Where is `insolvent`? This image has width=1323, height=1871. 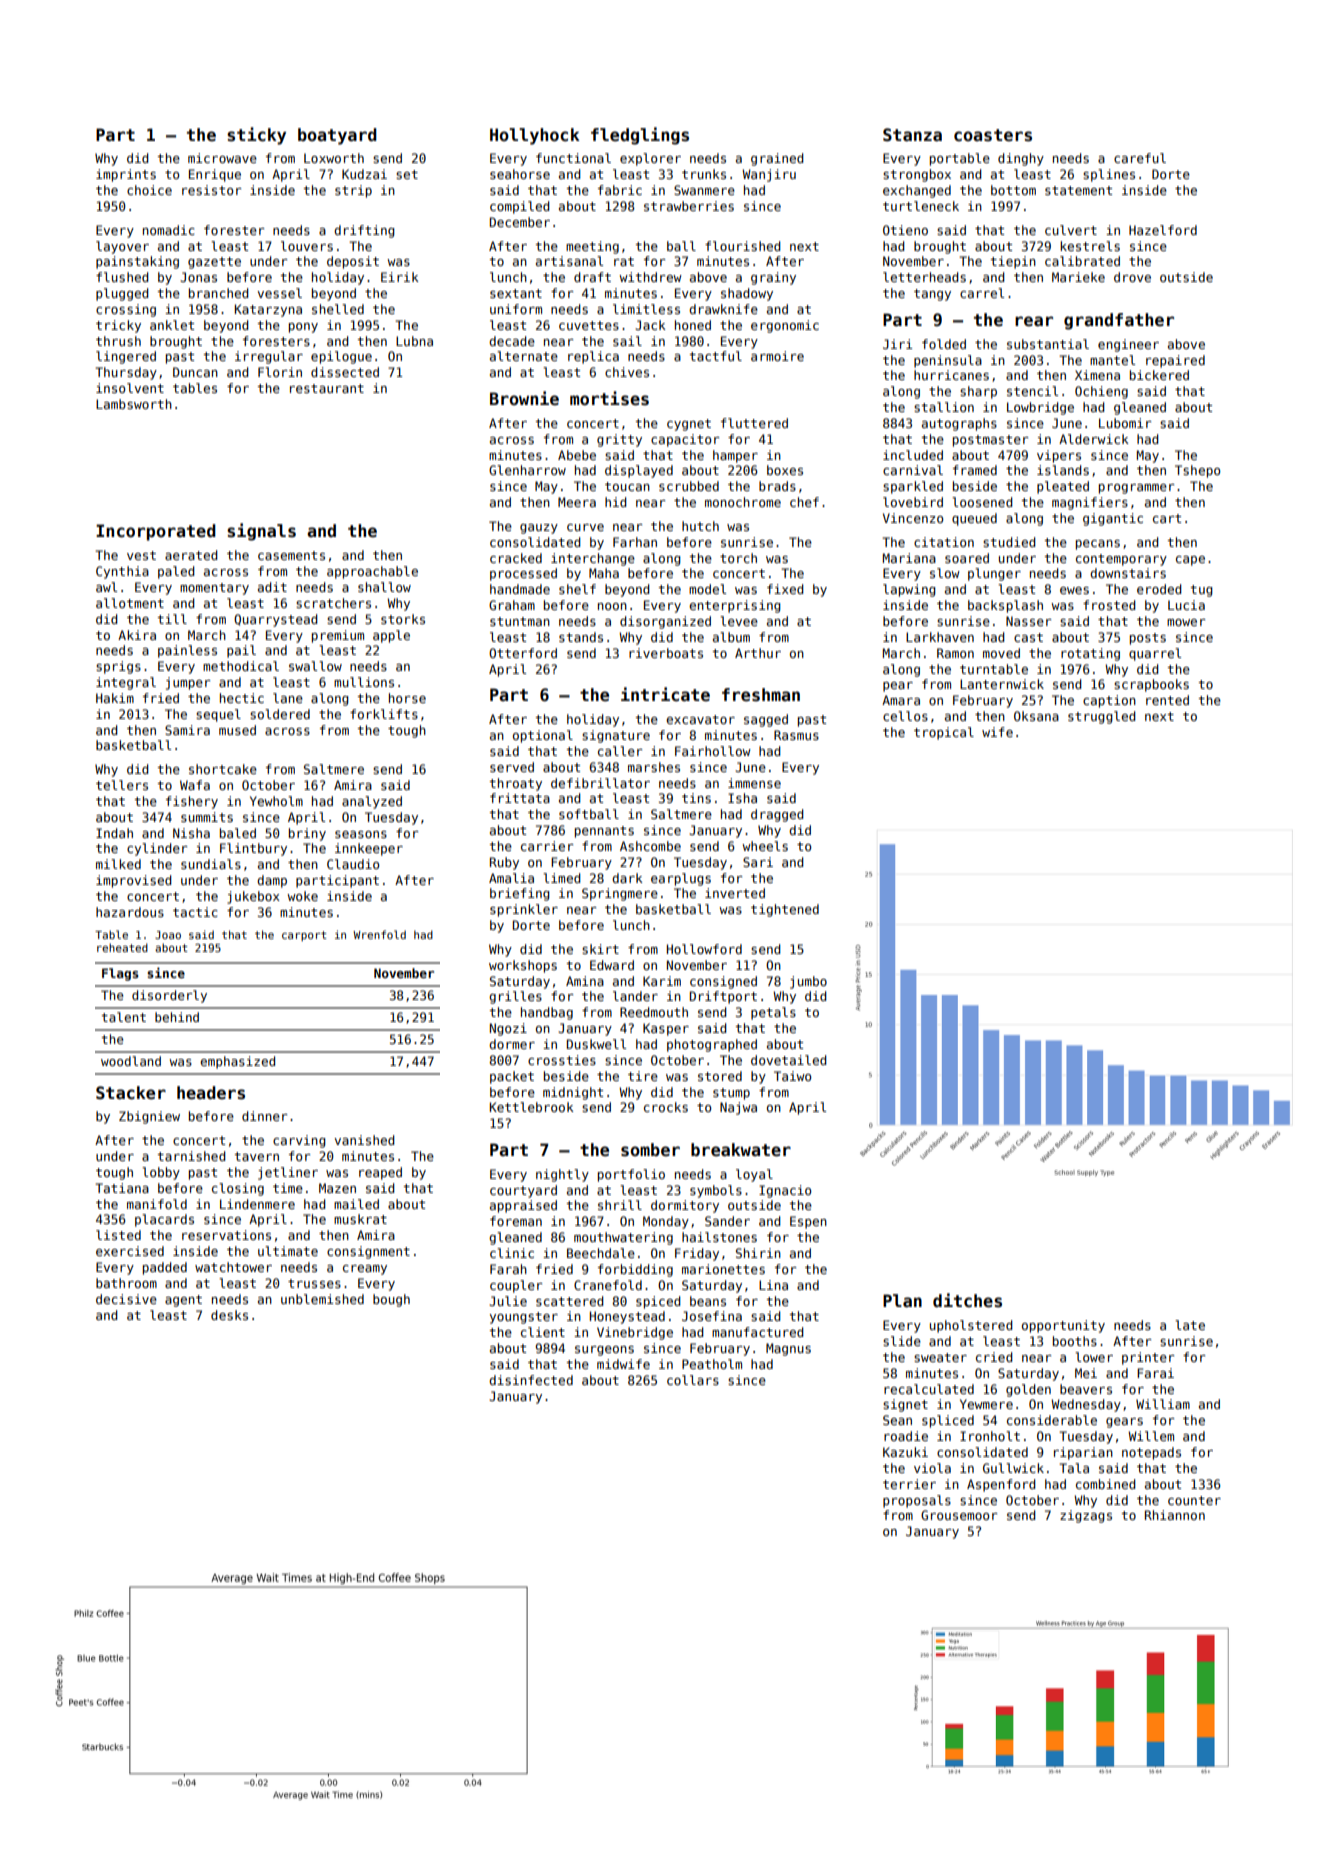 insolvent is located at coordinates (130, 388).
